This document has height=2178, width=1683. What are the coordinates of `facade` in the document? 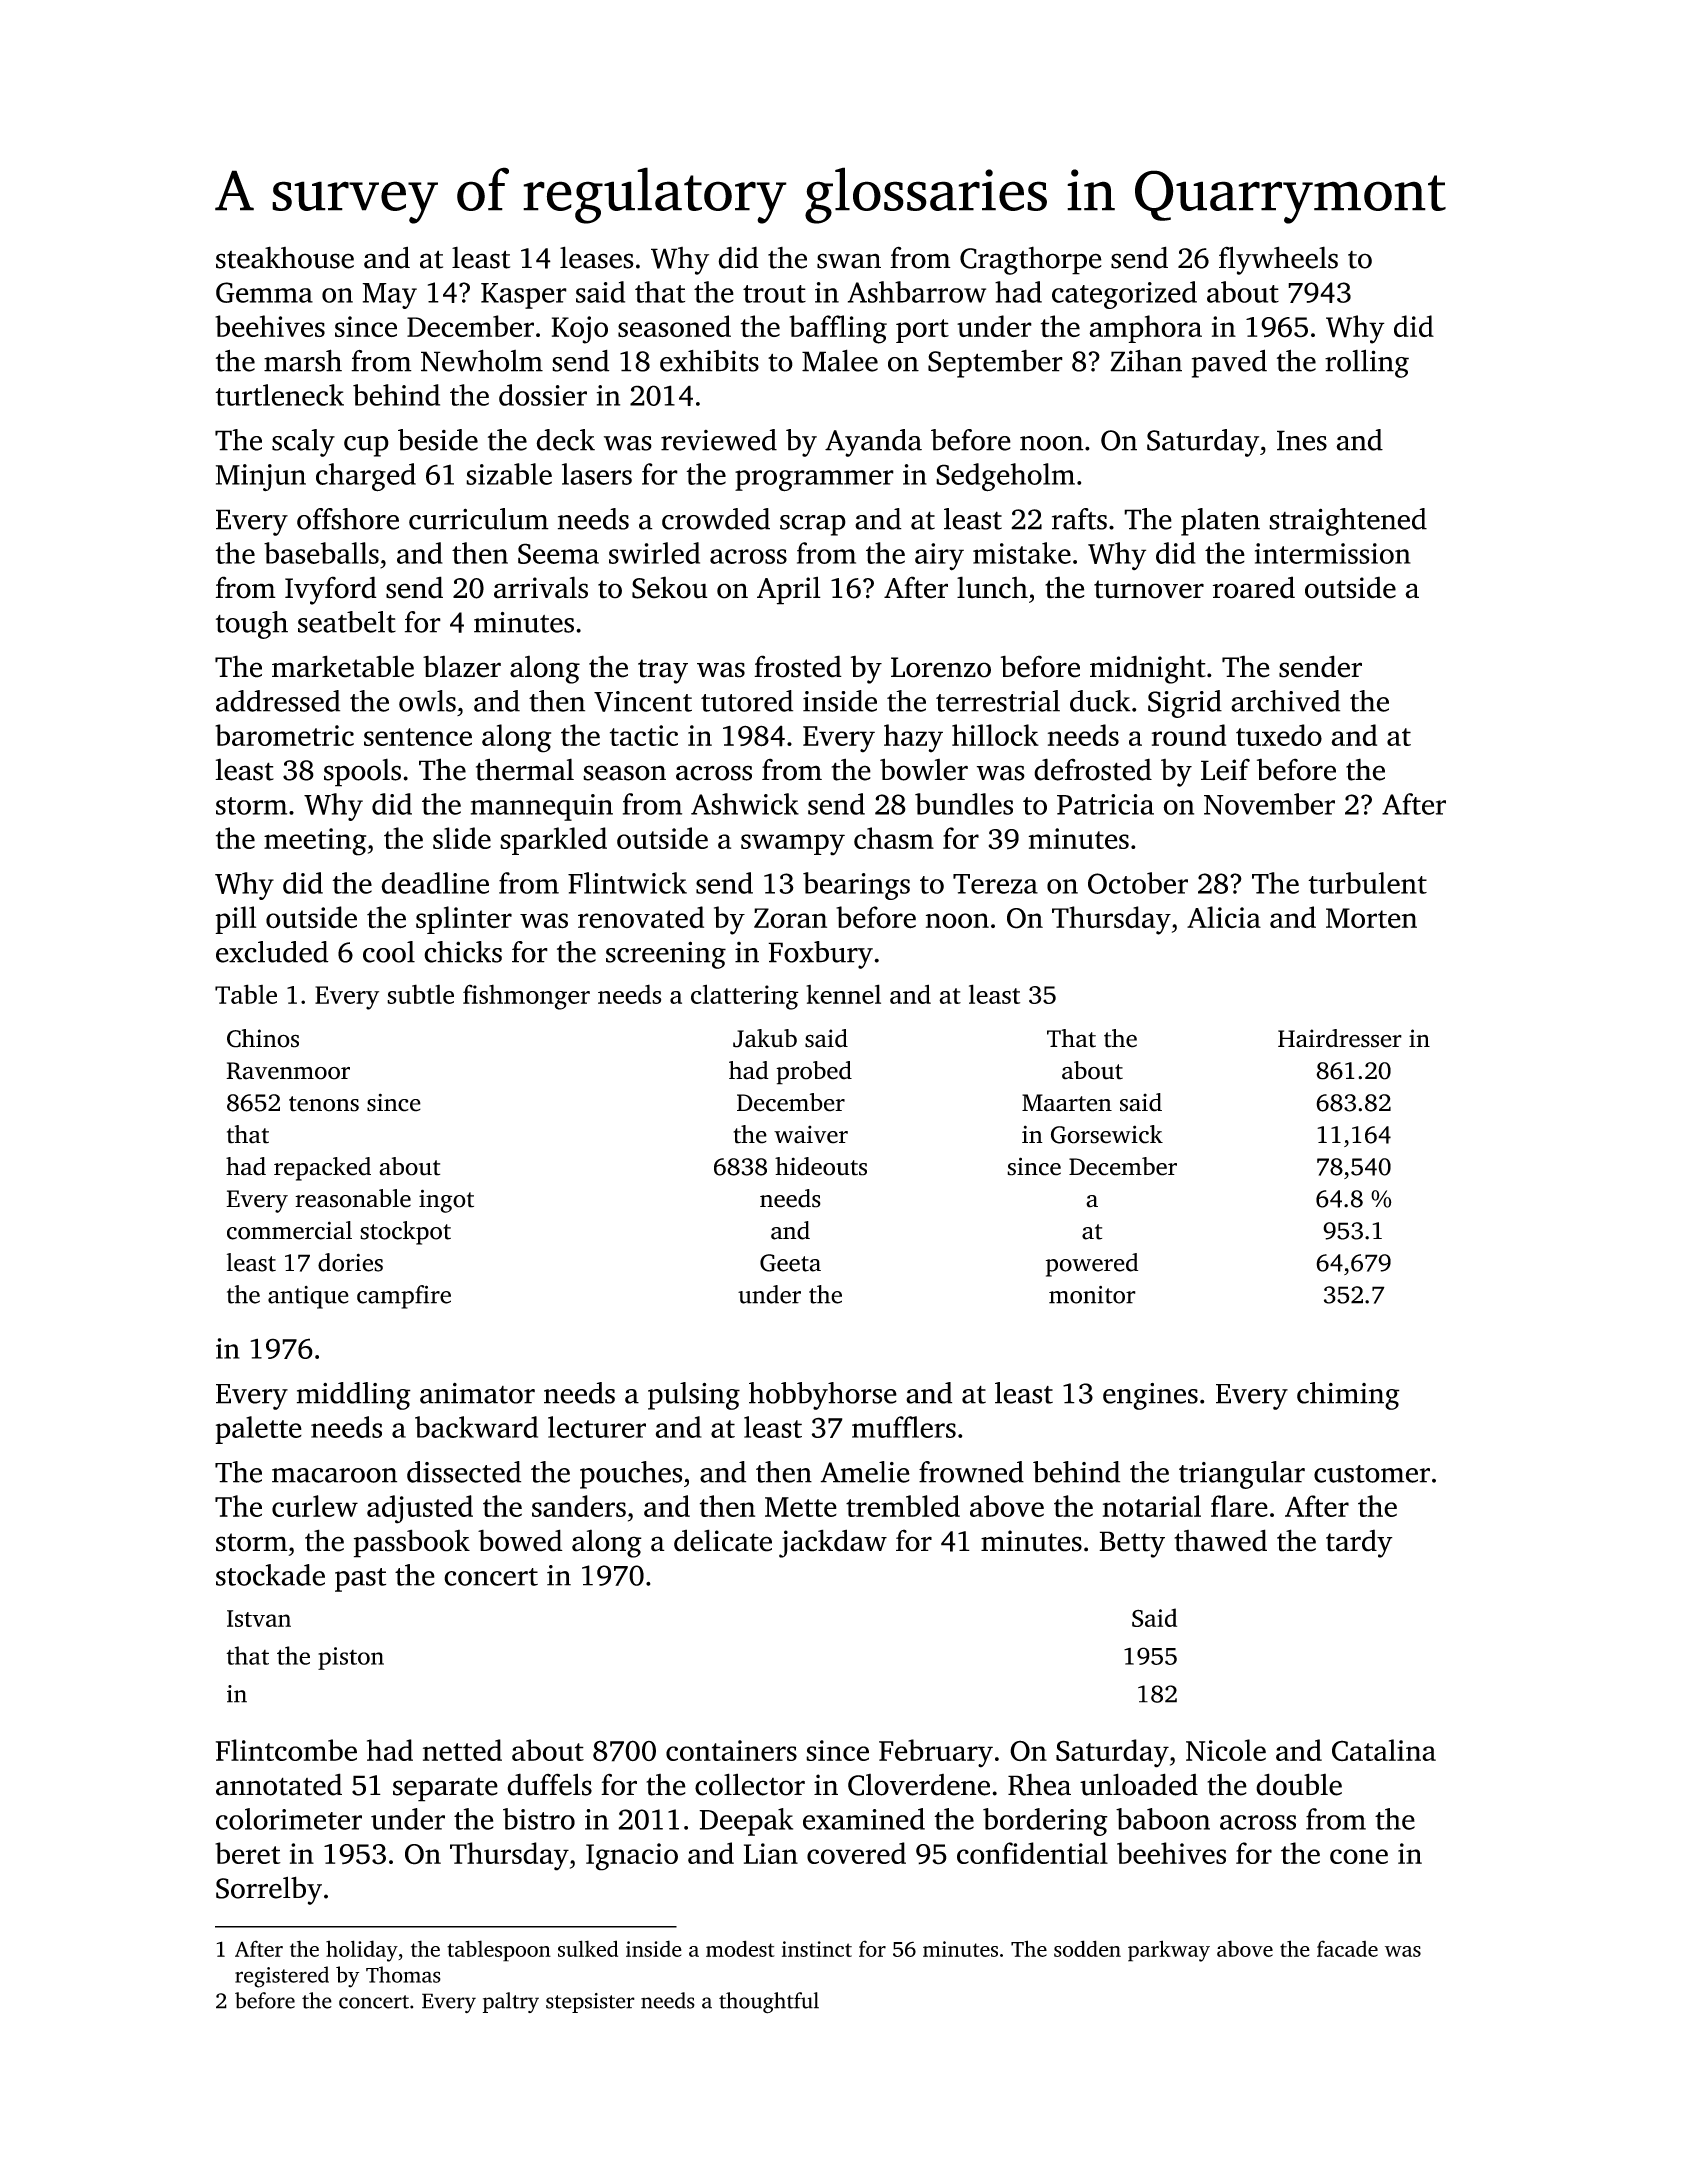 It's located at (1347, 1948).
